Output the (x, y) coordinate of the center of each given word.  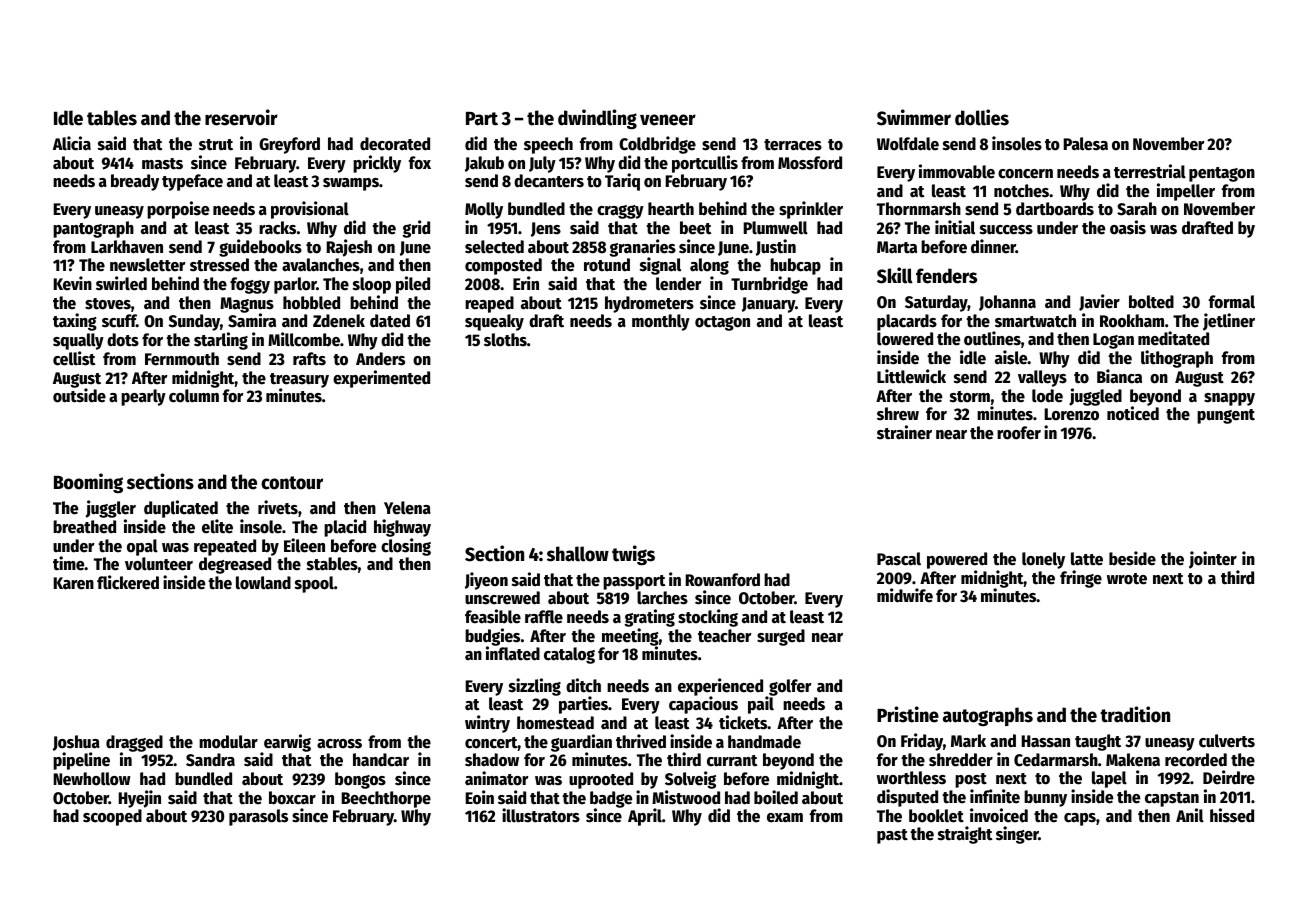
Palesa (1085, 144)
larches (662, 598)
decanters (549, 181)
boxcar (292, 798)
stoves (108, 304)
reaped (489, 304)
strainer (904, 432)
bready (135, 182)
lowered (905, 339)
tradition (1135, 714)
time (69, 563)
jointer (1213, 560)
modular (228, 742)
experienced (720, 687)
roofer (1019, 433)
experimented (381, 379)
